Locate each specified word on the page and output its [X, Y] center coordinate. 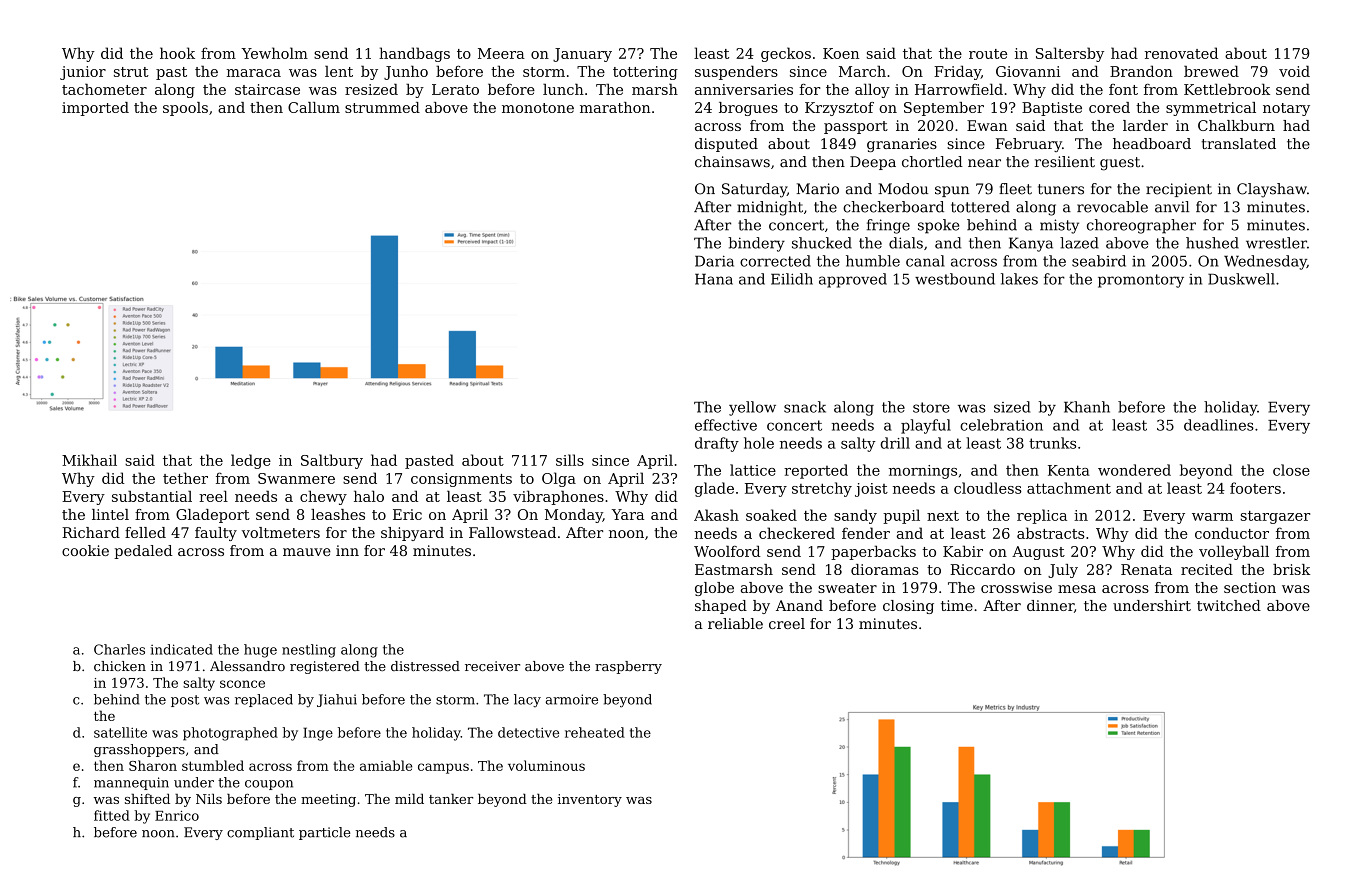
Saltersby [1070, 54]
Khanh [1087, 407]
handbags [414, 54]
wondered [1134, 470]
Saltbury [332, 461]
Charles [119, 649]
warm [1212, 517]
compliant [260, 833]
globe [714, 589]
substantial [152, 496]
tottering [645, 73]
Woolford [727, 551]
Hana [714, 279]
